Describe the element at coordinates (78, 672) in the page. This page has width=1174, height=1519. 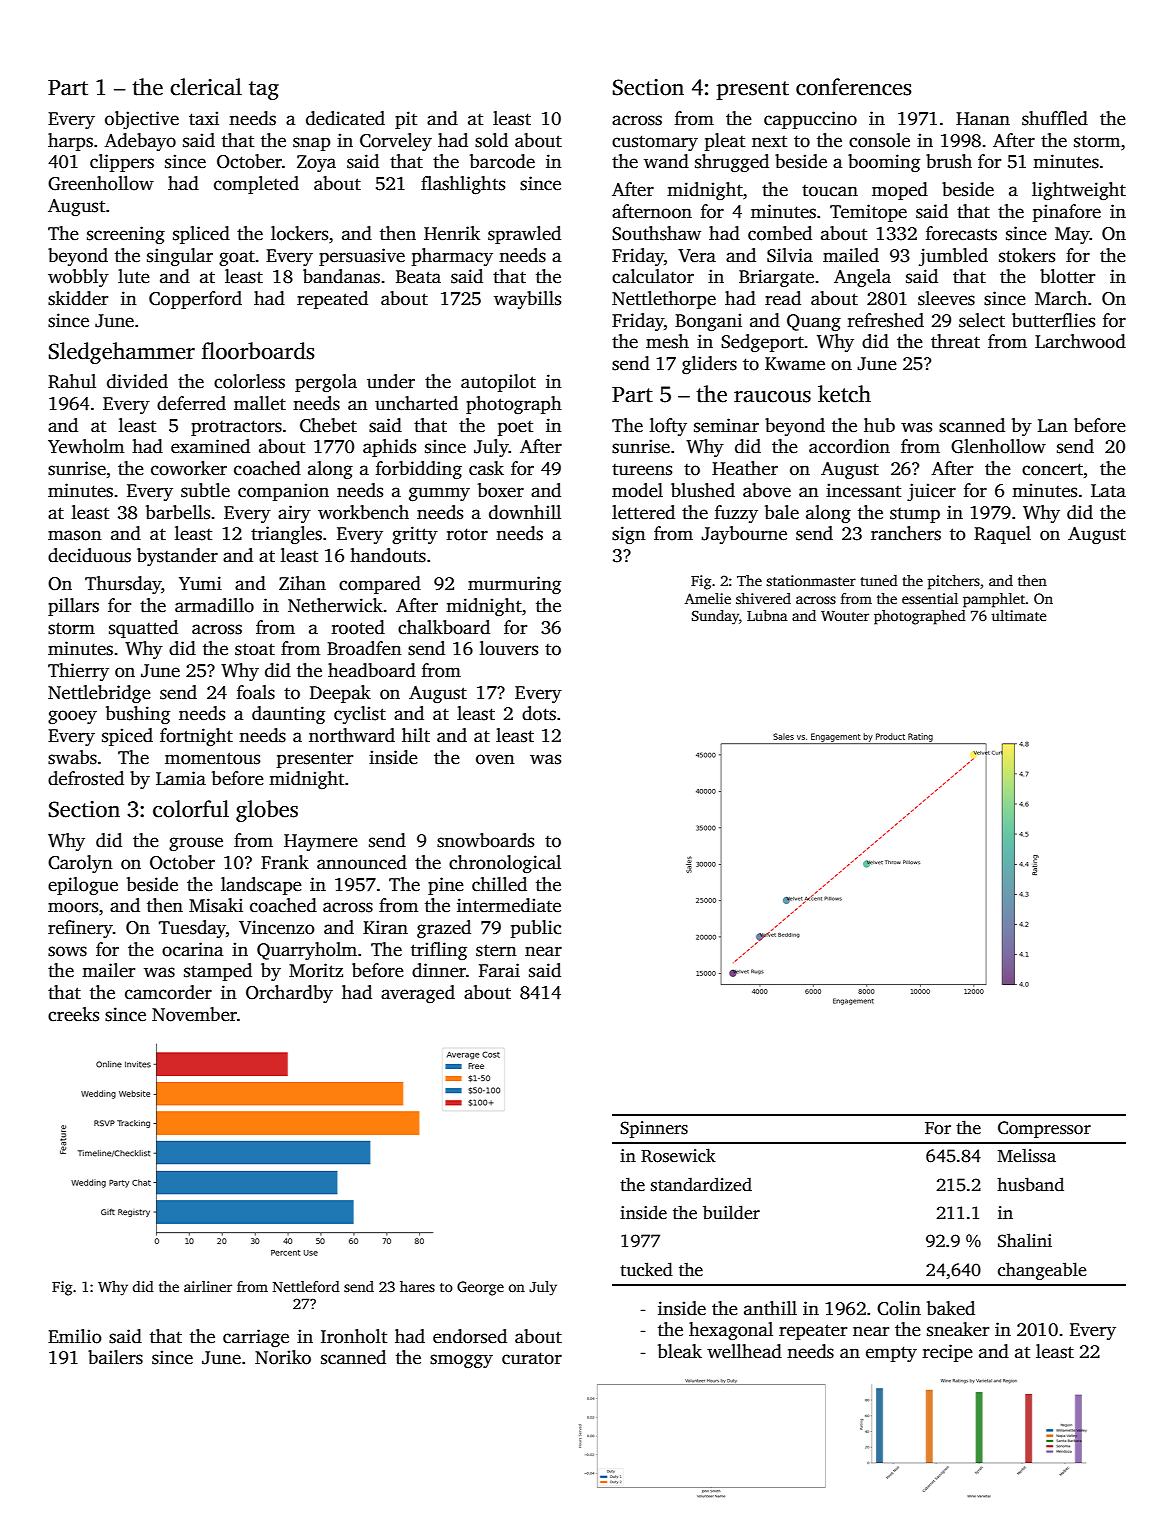
I see `Thierry` at that location.
